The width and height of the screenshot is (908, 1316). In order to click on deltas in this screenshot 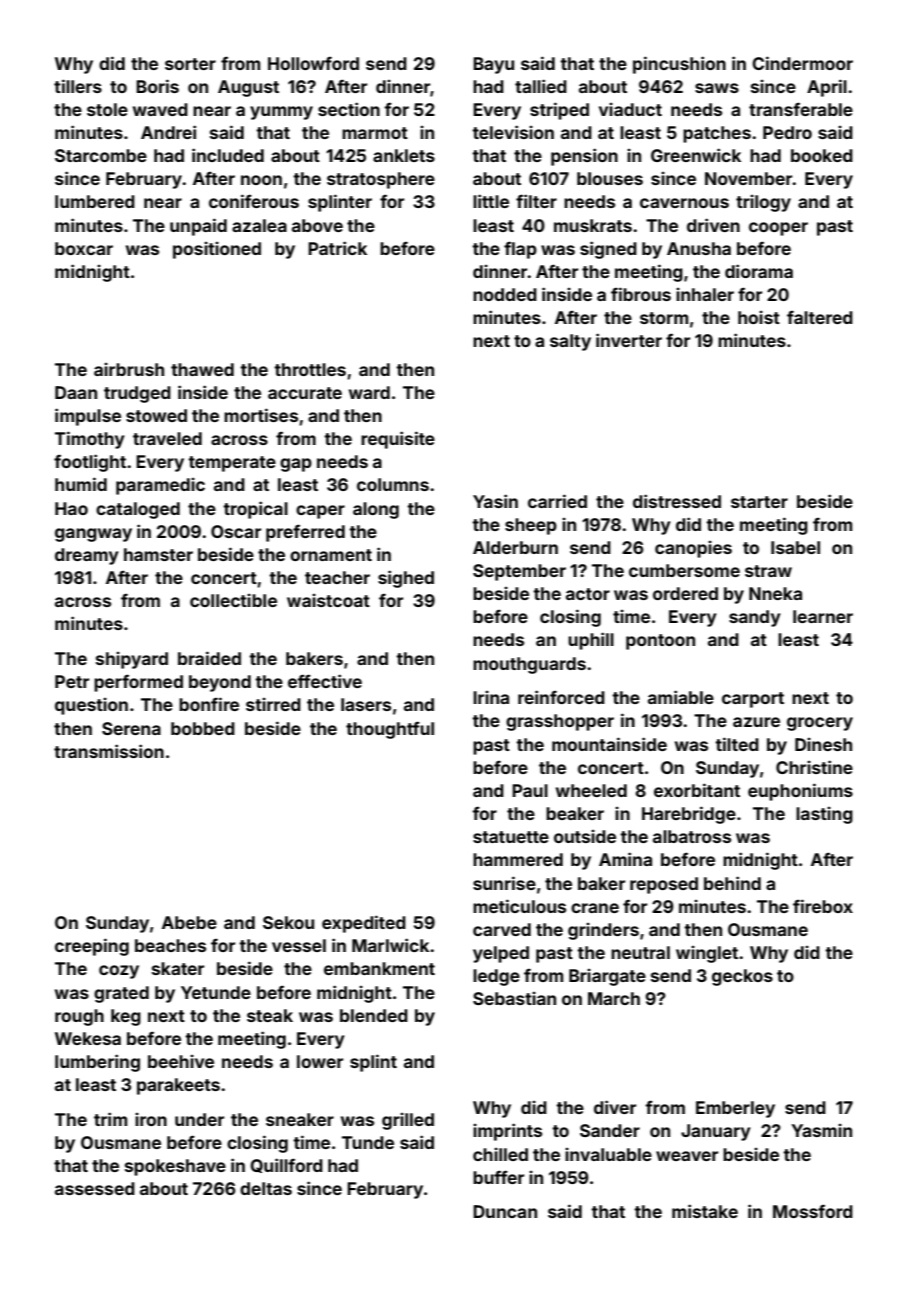, I will do `click(266, 1188)`.
